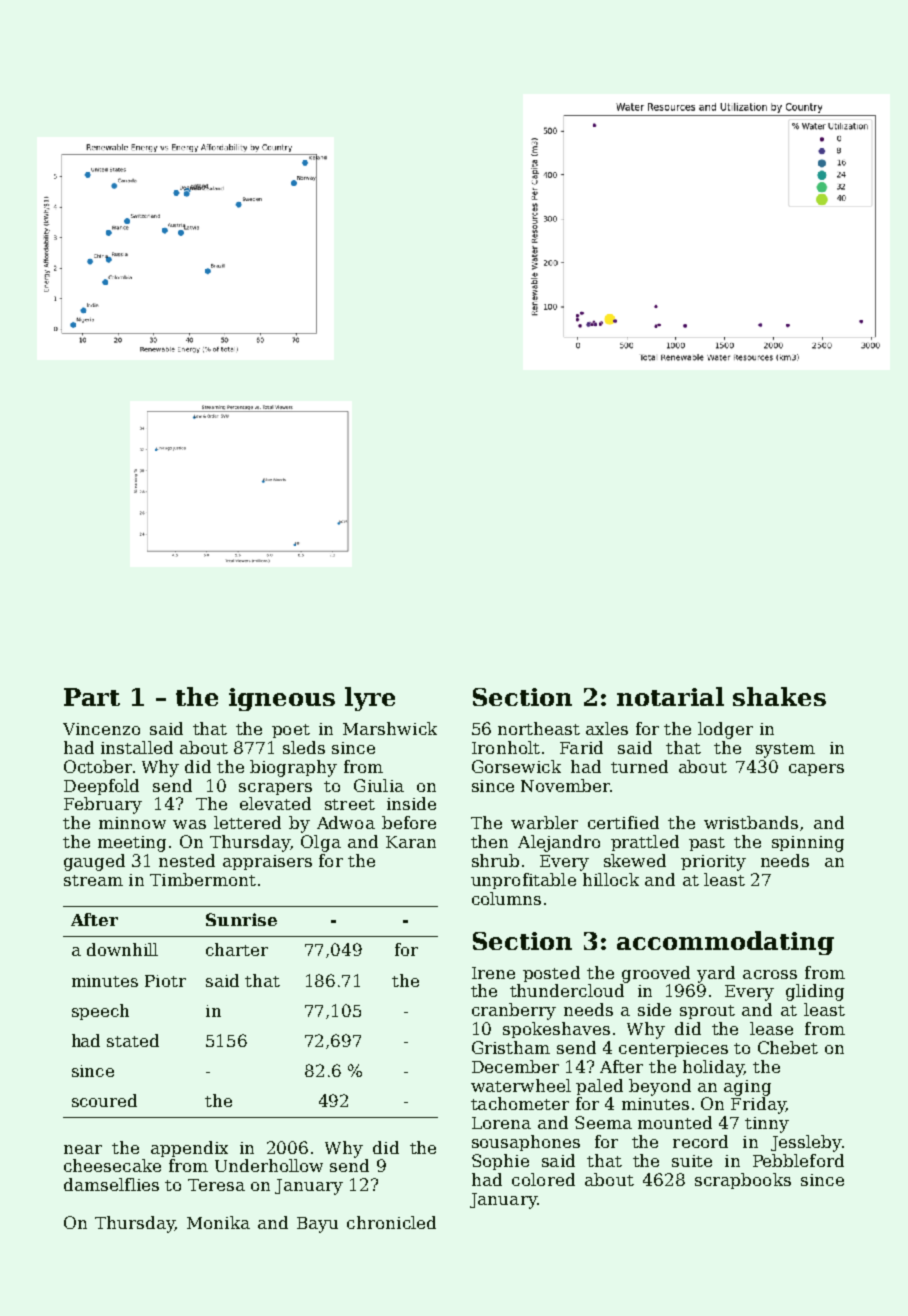  Describe the element at coordinates (559, 843) in the page. I see `Alejandro` at that location.
